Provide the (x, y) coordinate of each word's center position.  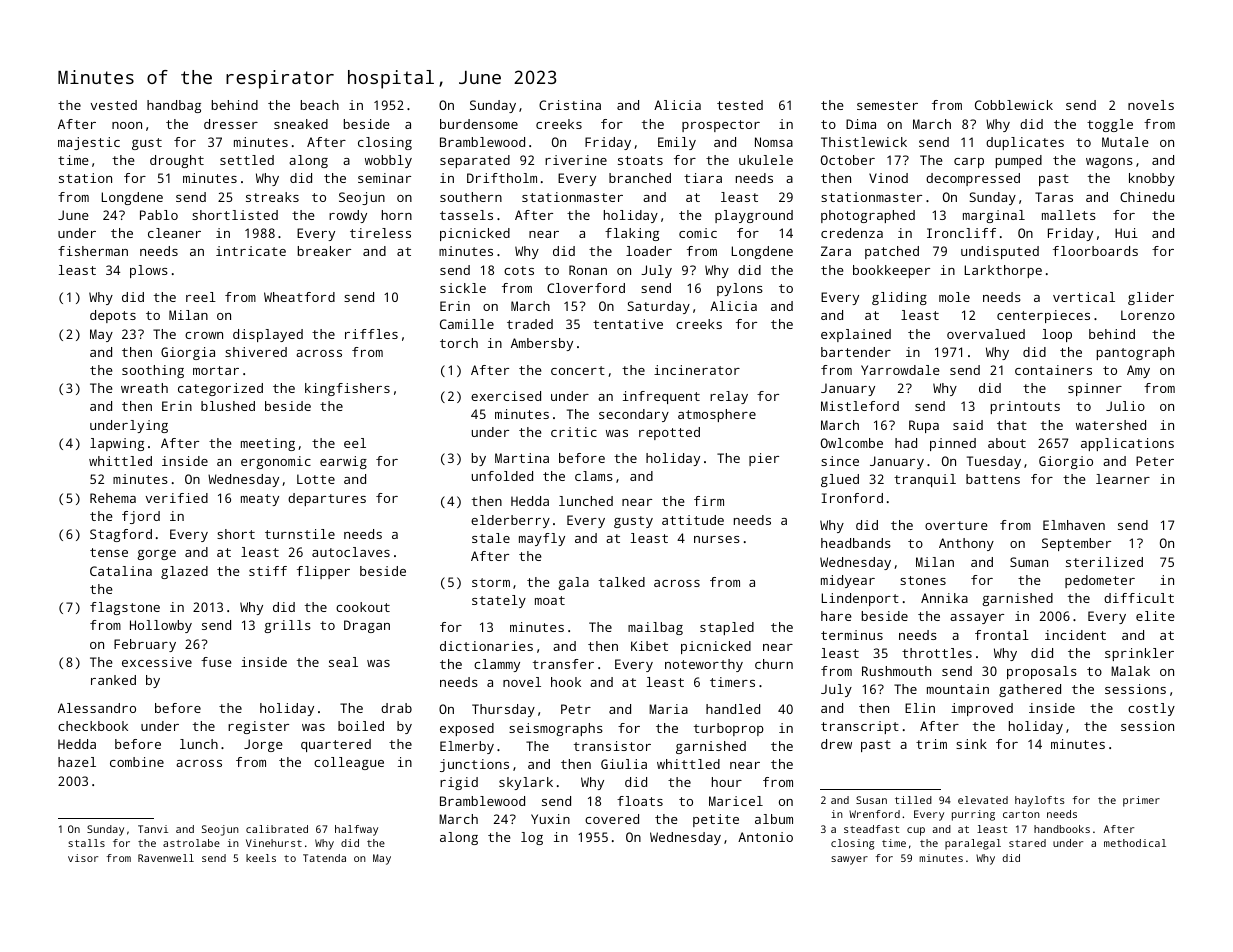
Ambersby (542, 344)
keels (261, 858)
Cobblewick (1014, 105)
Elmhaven (1074, 525)
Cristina (570, 105)
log (532, 838)
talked (622, 582)
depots (113, 316)
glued (840, 480)
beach (320, 105)
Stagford (121, 535)
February (145, 645)
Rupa (924, 426)
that (1012, 425)
